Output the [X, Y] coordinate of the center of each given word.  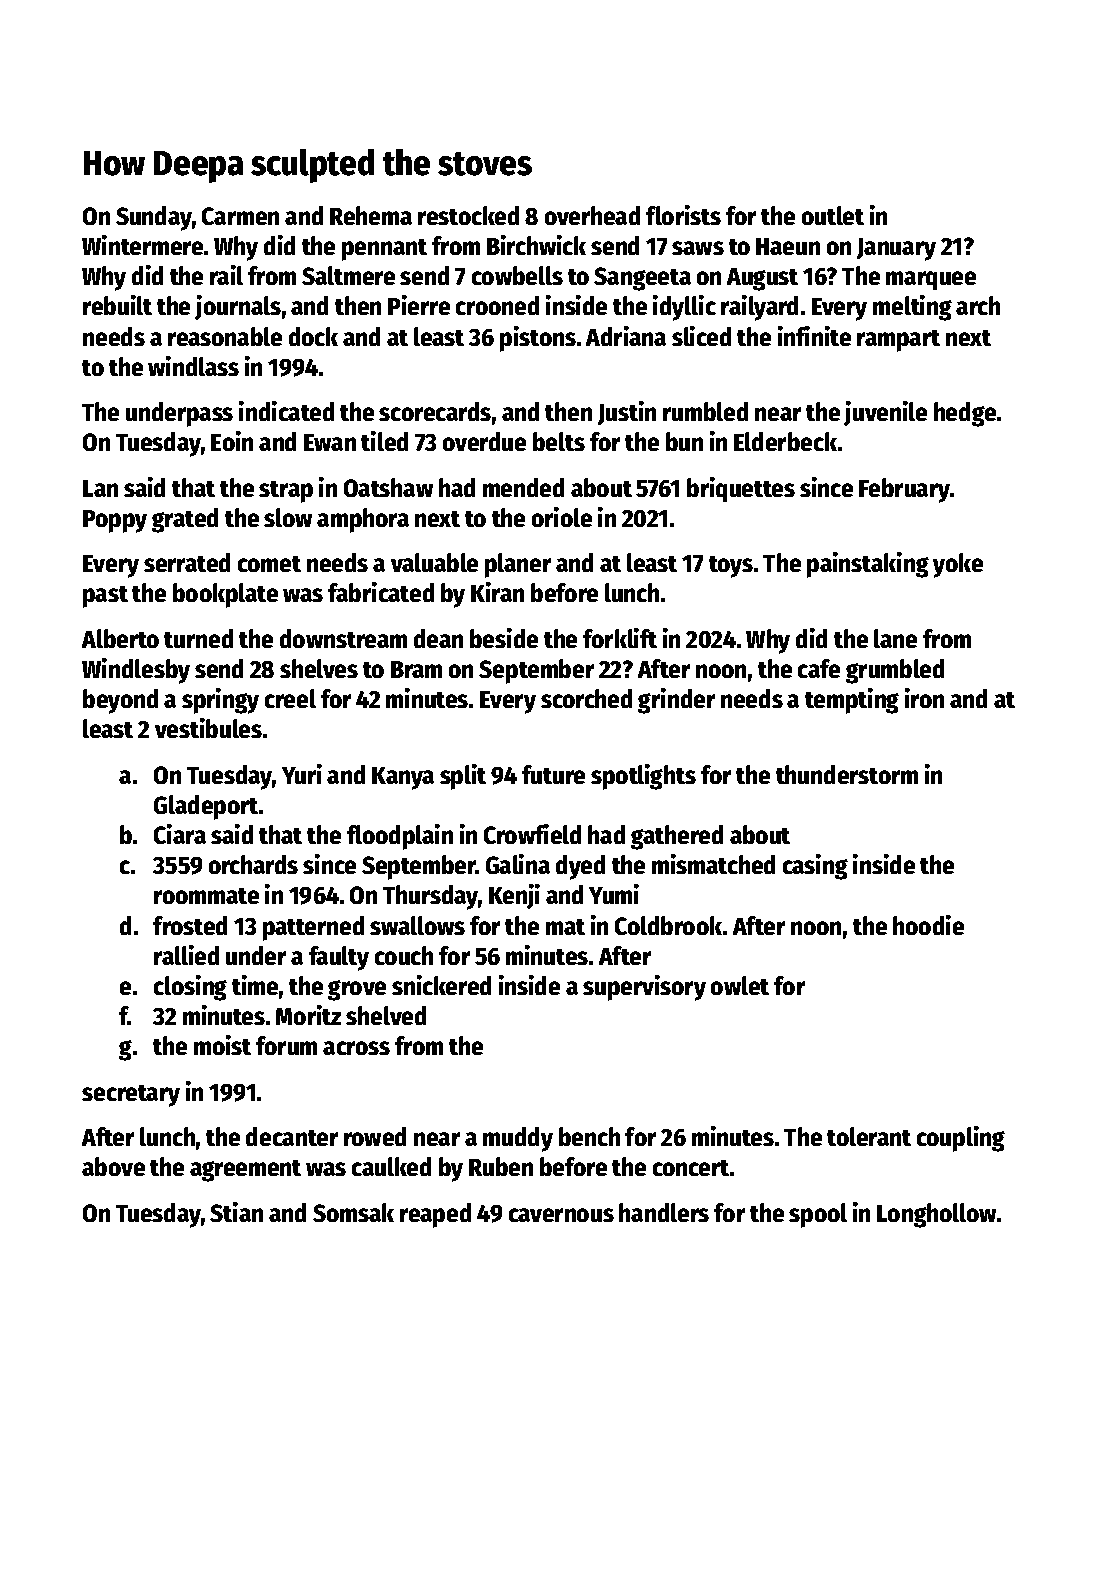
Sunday [154, 218]
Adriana [626, 336]
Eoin [232, 441]
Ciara [180, 834]
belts [559, 441]
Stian [236, 1212]
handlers [664, 1212]
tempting [852, 701]
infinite [814, 336]
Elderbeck [785, 441]
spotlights [643, 777]
